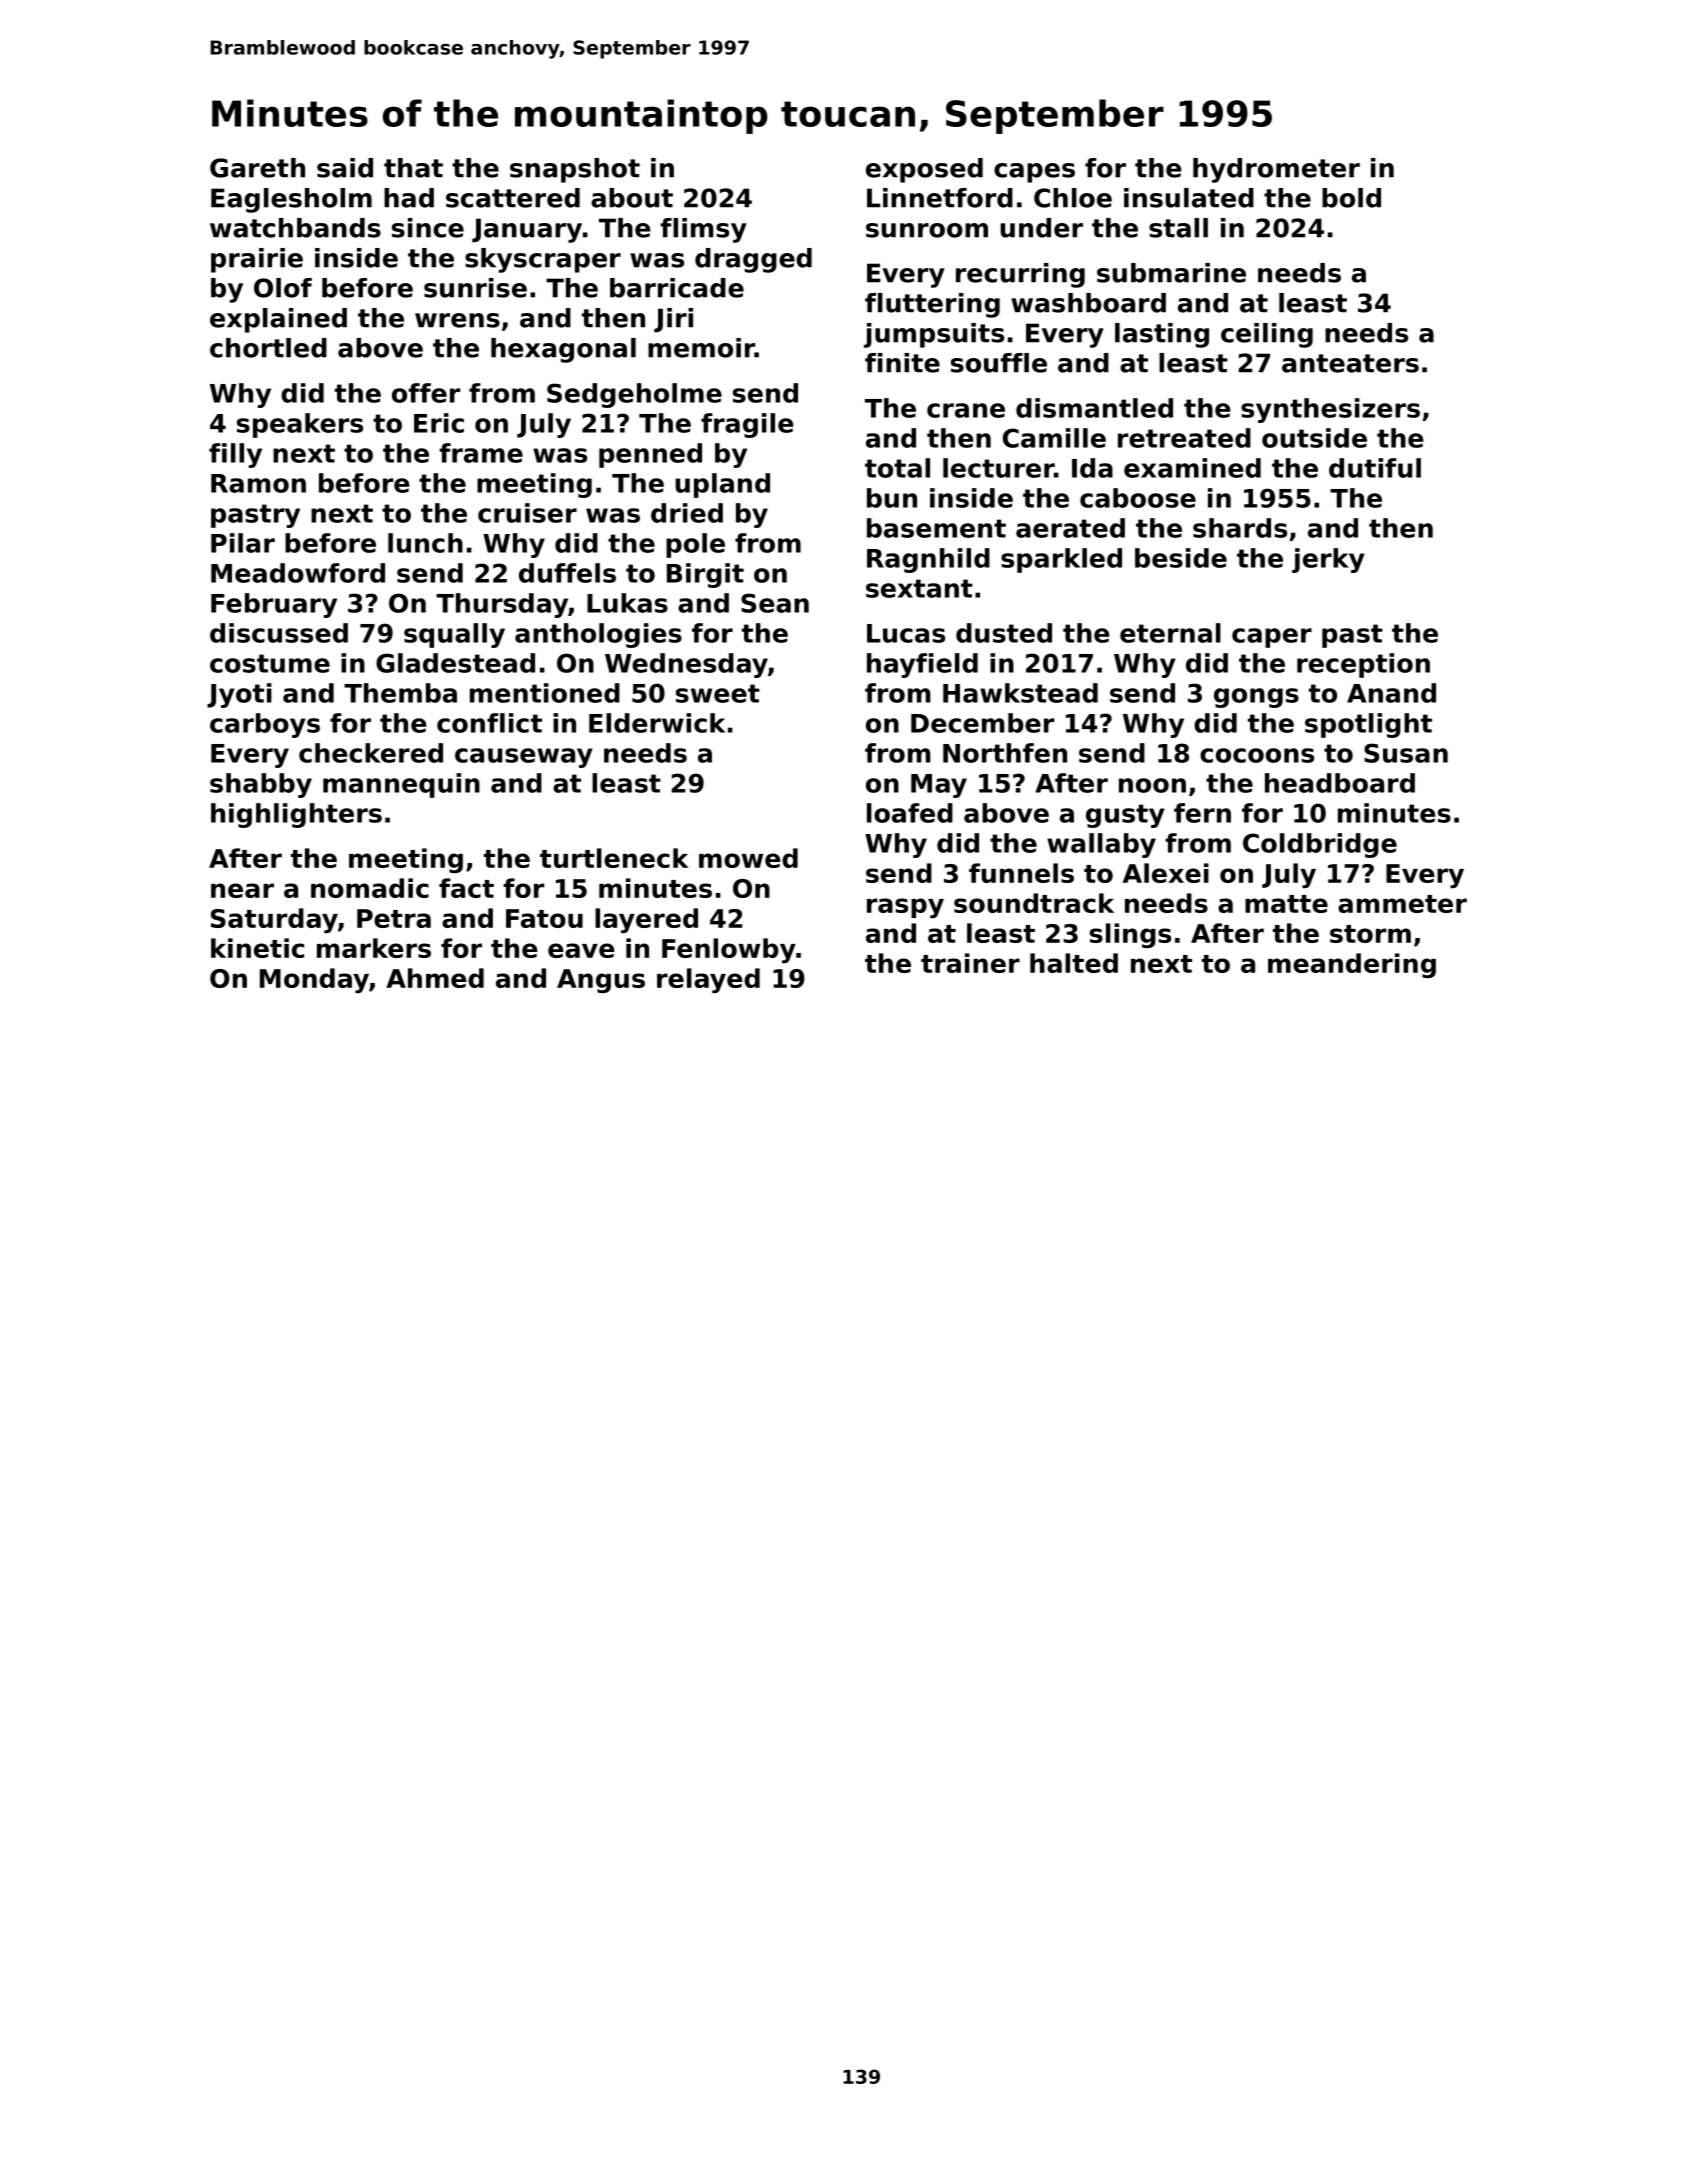 This screenshot has width=1683, height=2178. What do you see at coordinates (1034, 173) in the screenshot?
I see `capes` at bounding box center [1034, 173].
